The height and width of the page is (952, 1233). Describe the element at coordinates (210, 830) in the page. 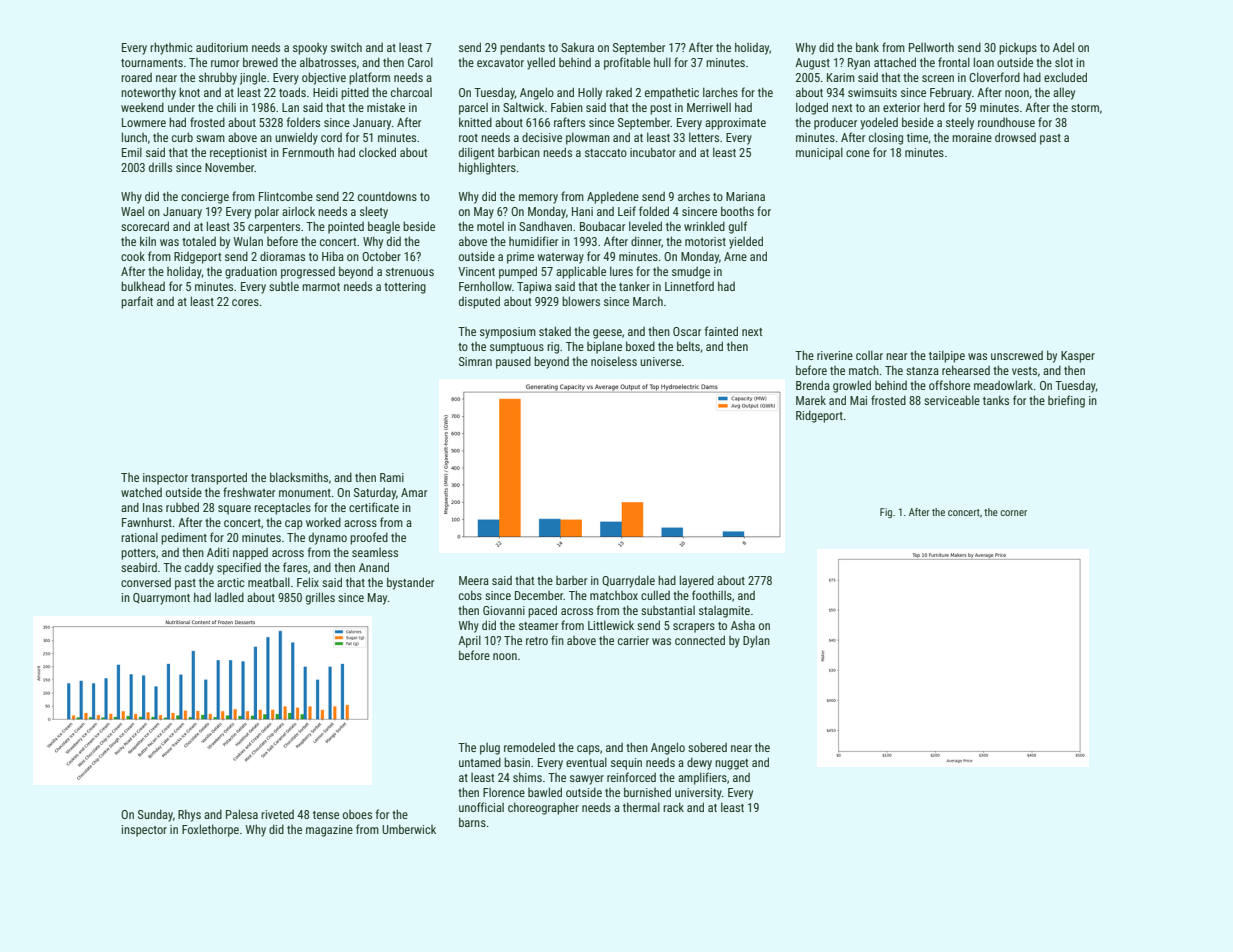

I see `Foxlethorpe` at that location.
